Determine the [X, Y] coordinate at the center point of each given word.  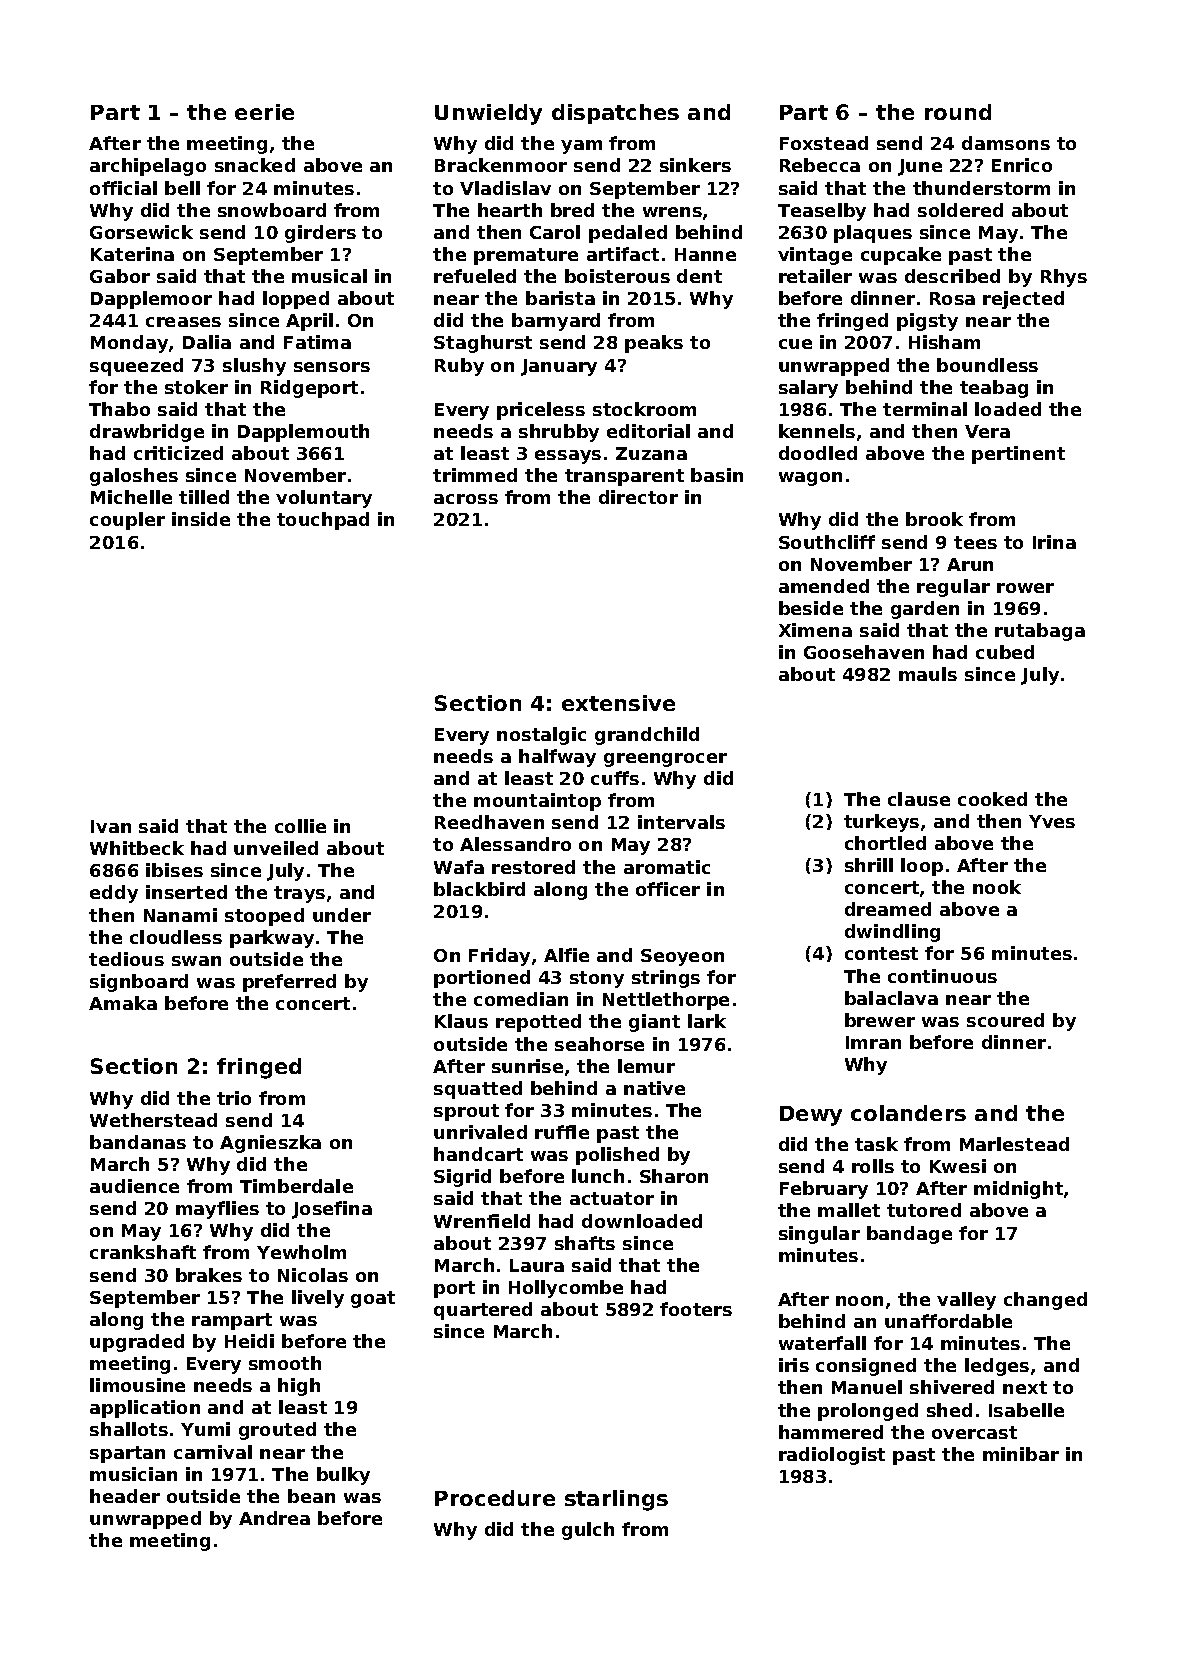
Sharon [674, 1176]
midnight [1018, 1190]
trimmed [475, 475]
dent [699, 276]
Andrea [274, 1518]
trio [234, 1098]
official [123, 188]
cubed [1005, 652]
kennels [817, 431]
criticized [178, 453]
